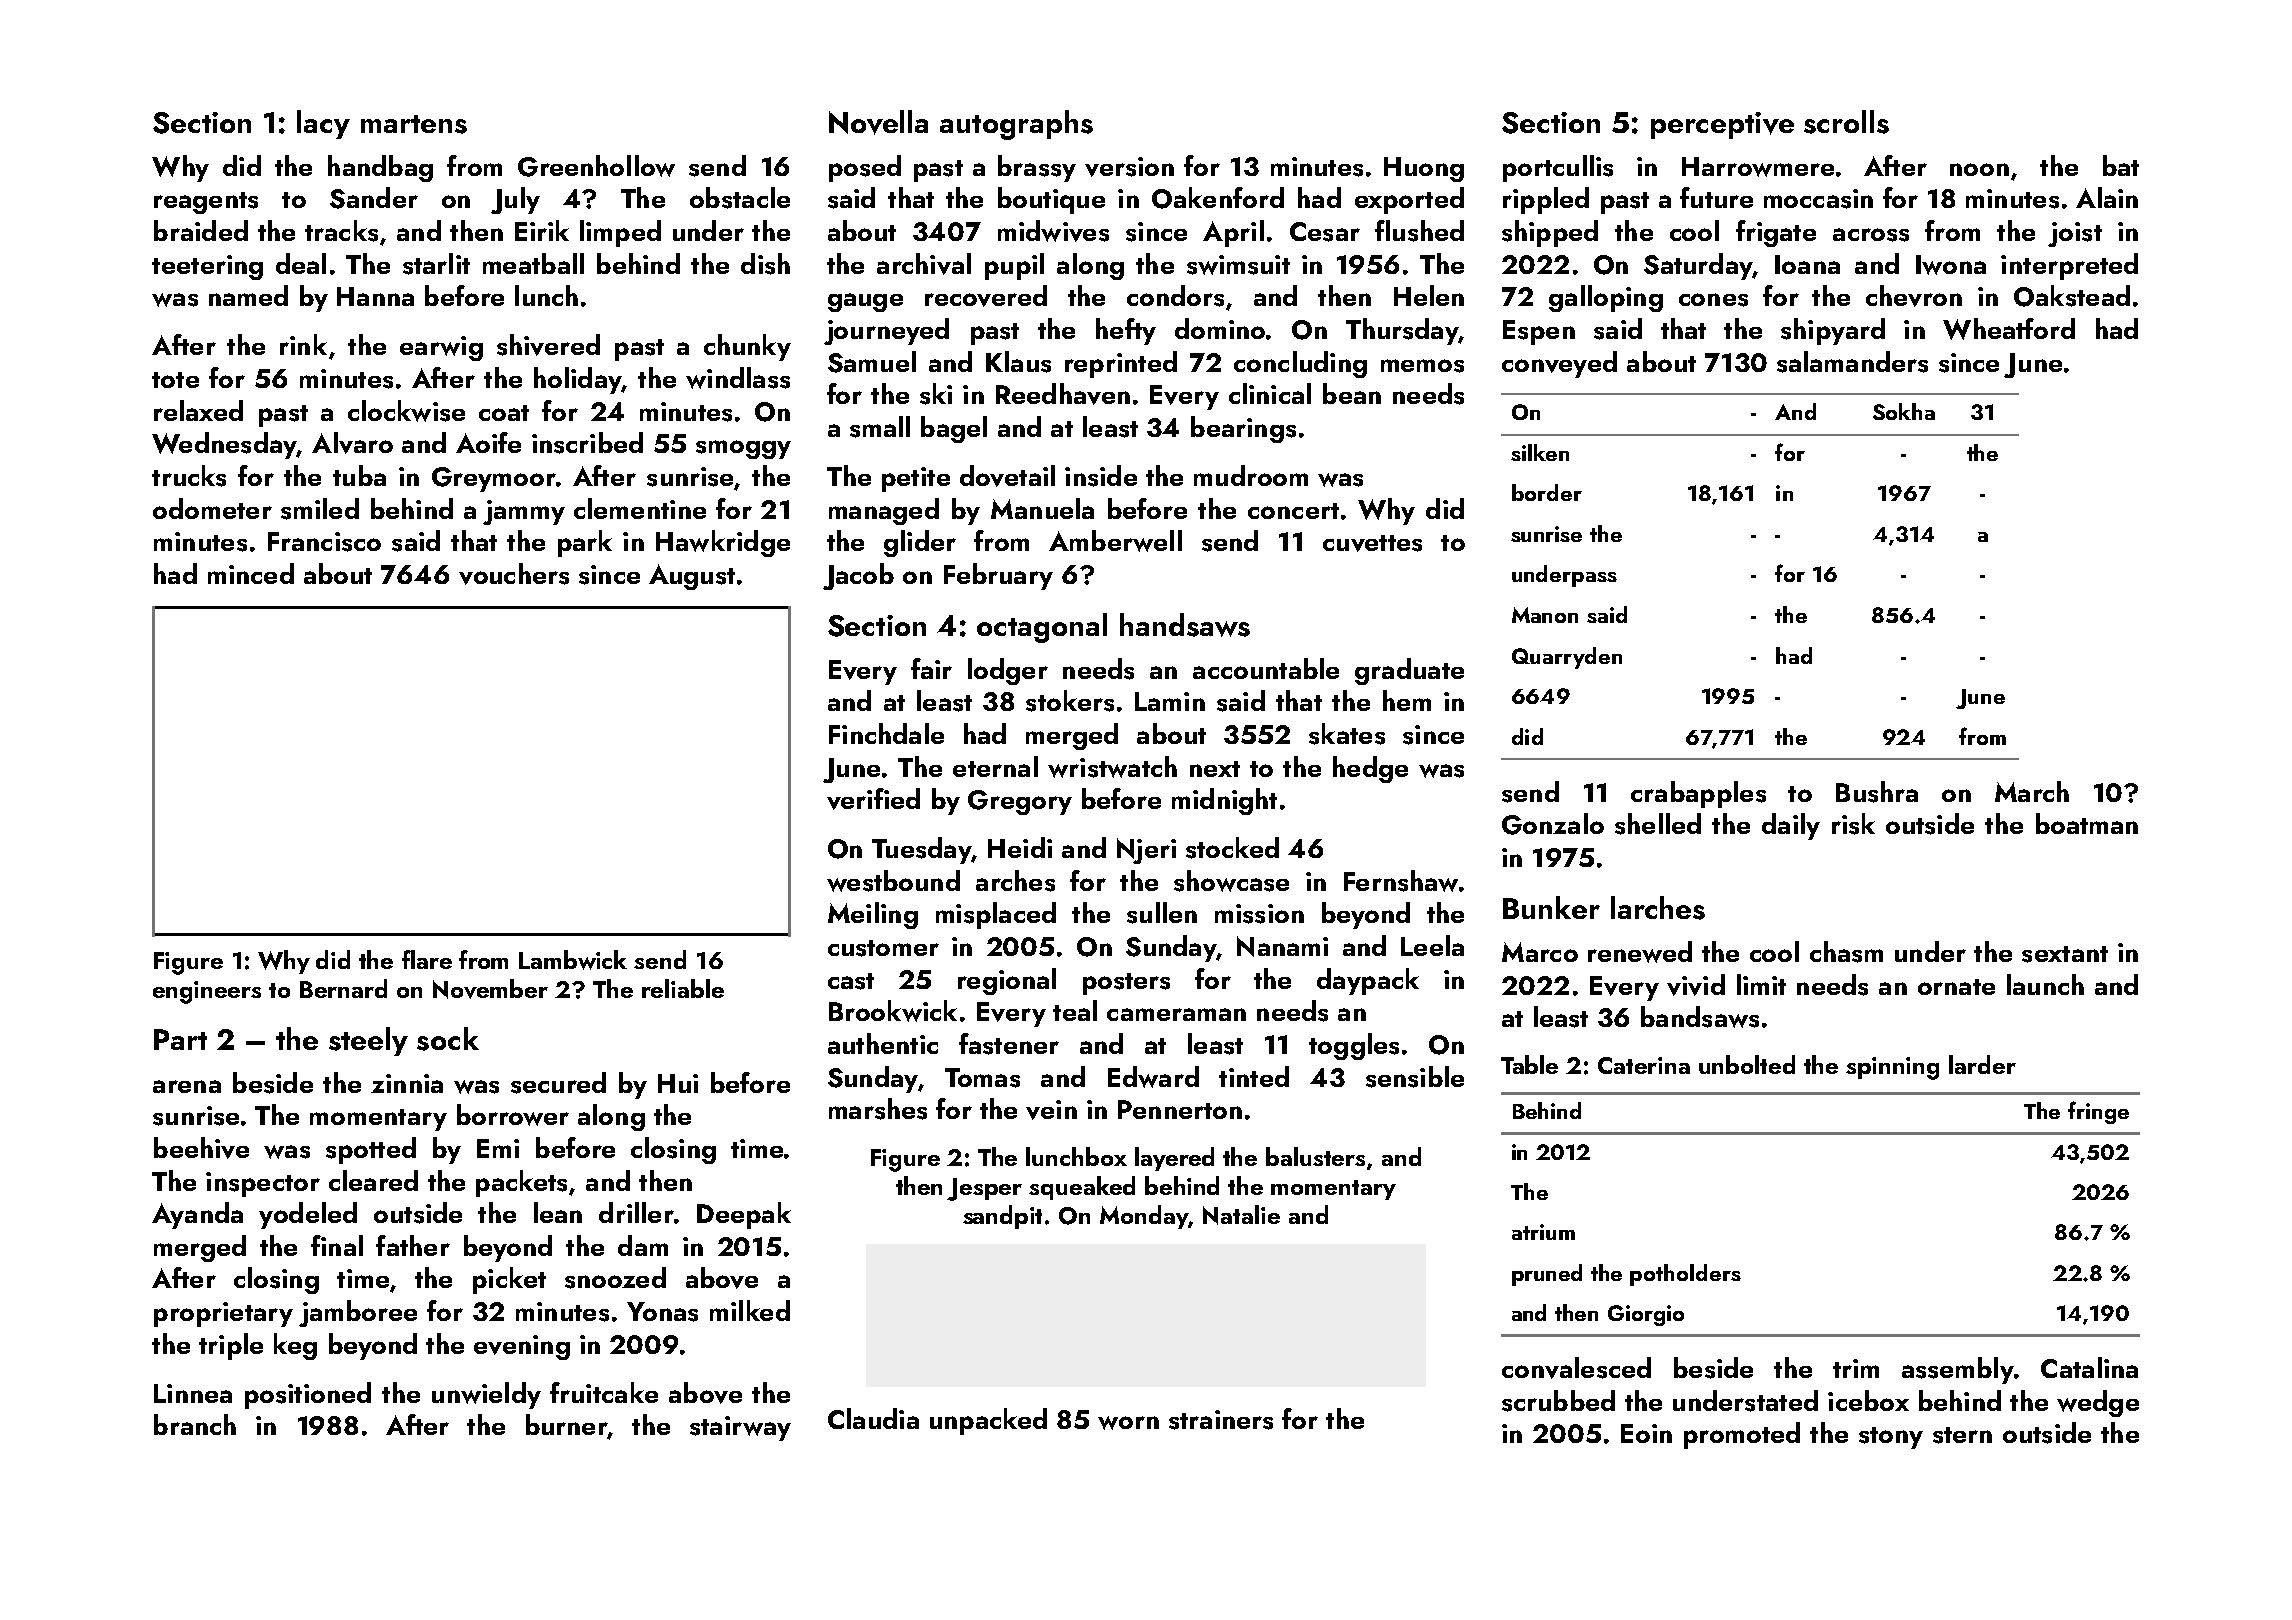 Image resolution: width=2292 pixels, height=1620 pixels. What do you see at coordinates (427, 959) in the page?
I see `flare` at bounding box center [427, 959].
